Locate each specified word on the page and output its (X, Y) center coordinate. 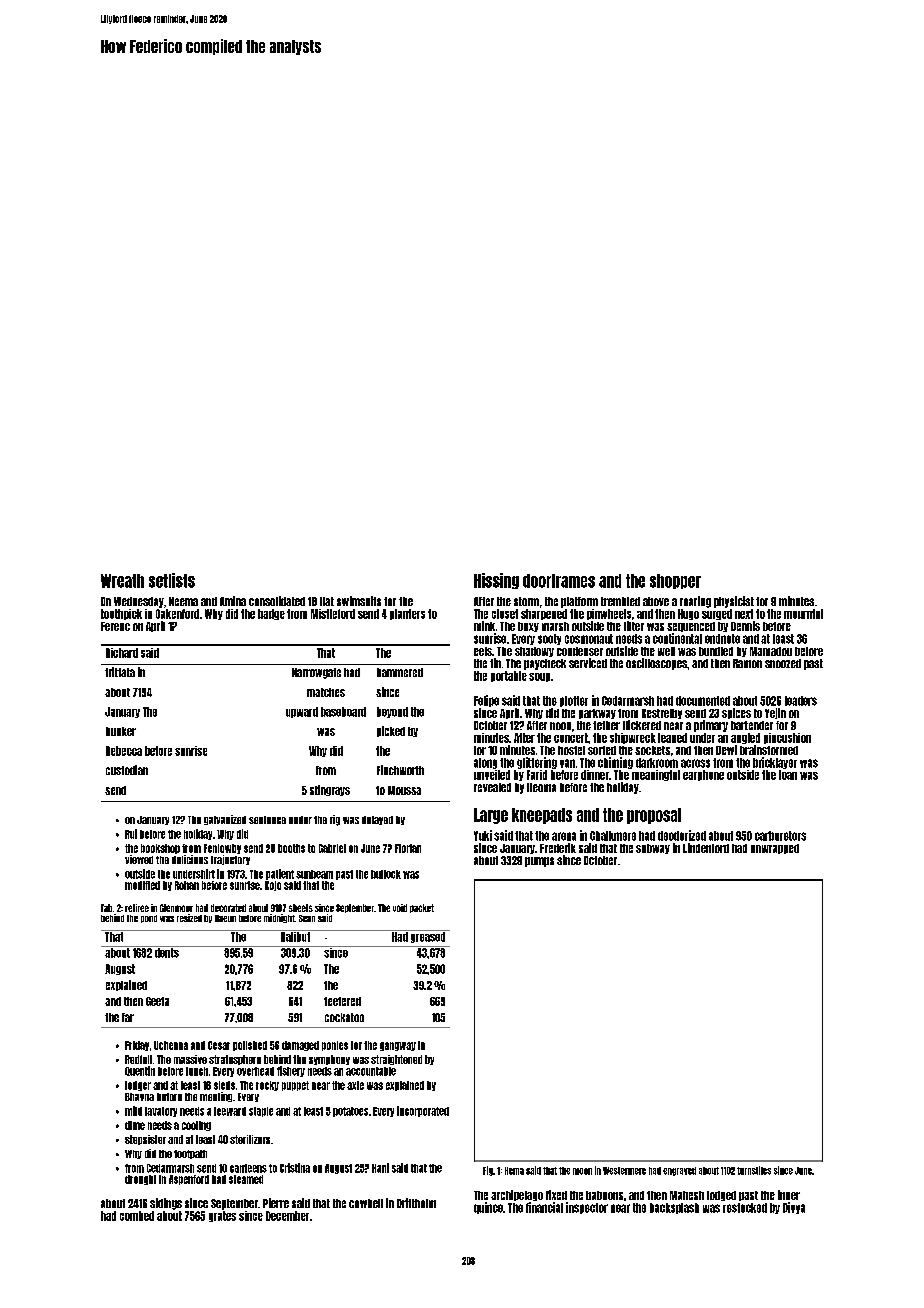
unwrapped (775, 849)
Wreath (122, 581)
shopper (675, 581)
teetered (342, 1001)
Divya (794, 1208)
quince (488, 1208)
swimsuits (359, 601)
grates (222, 1216)
